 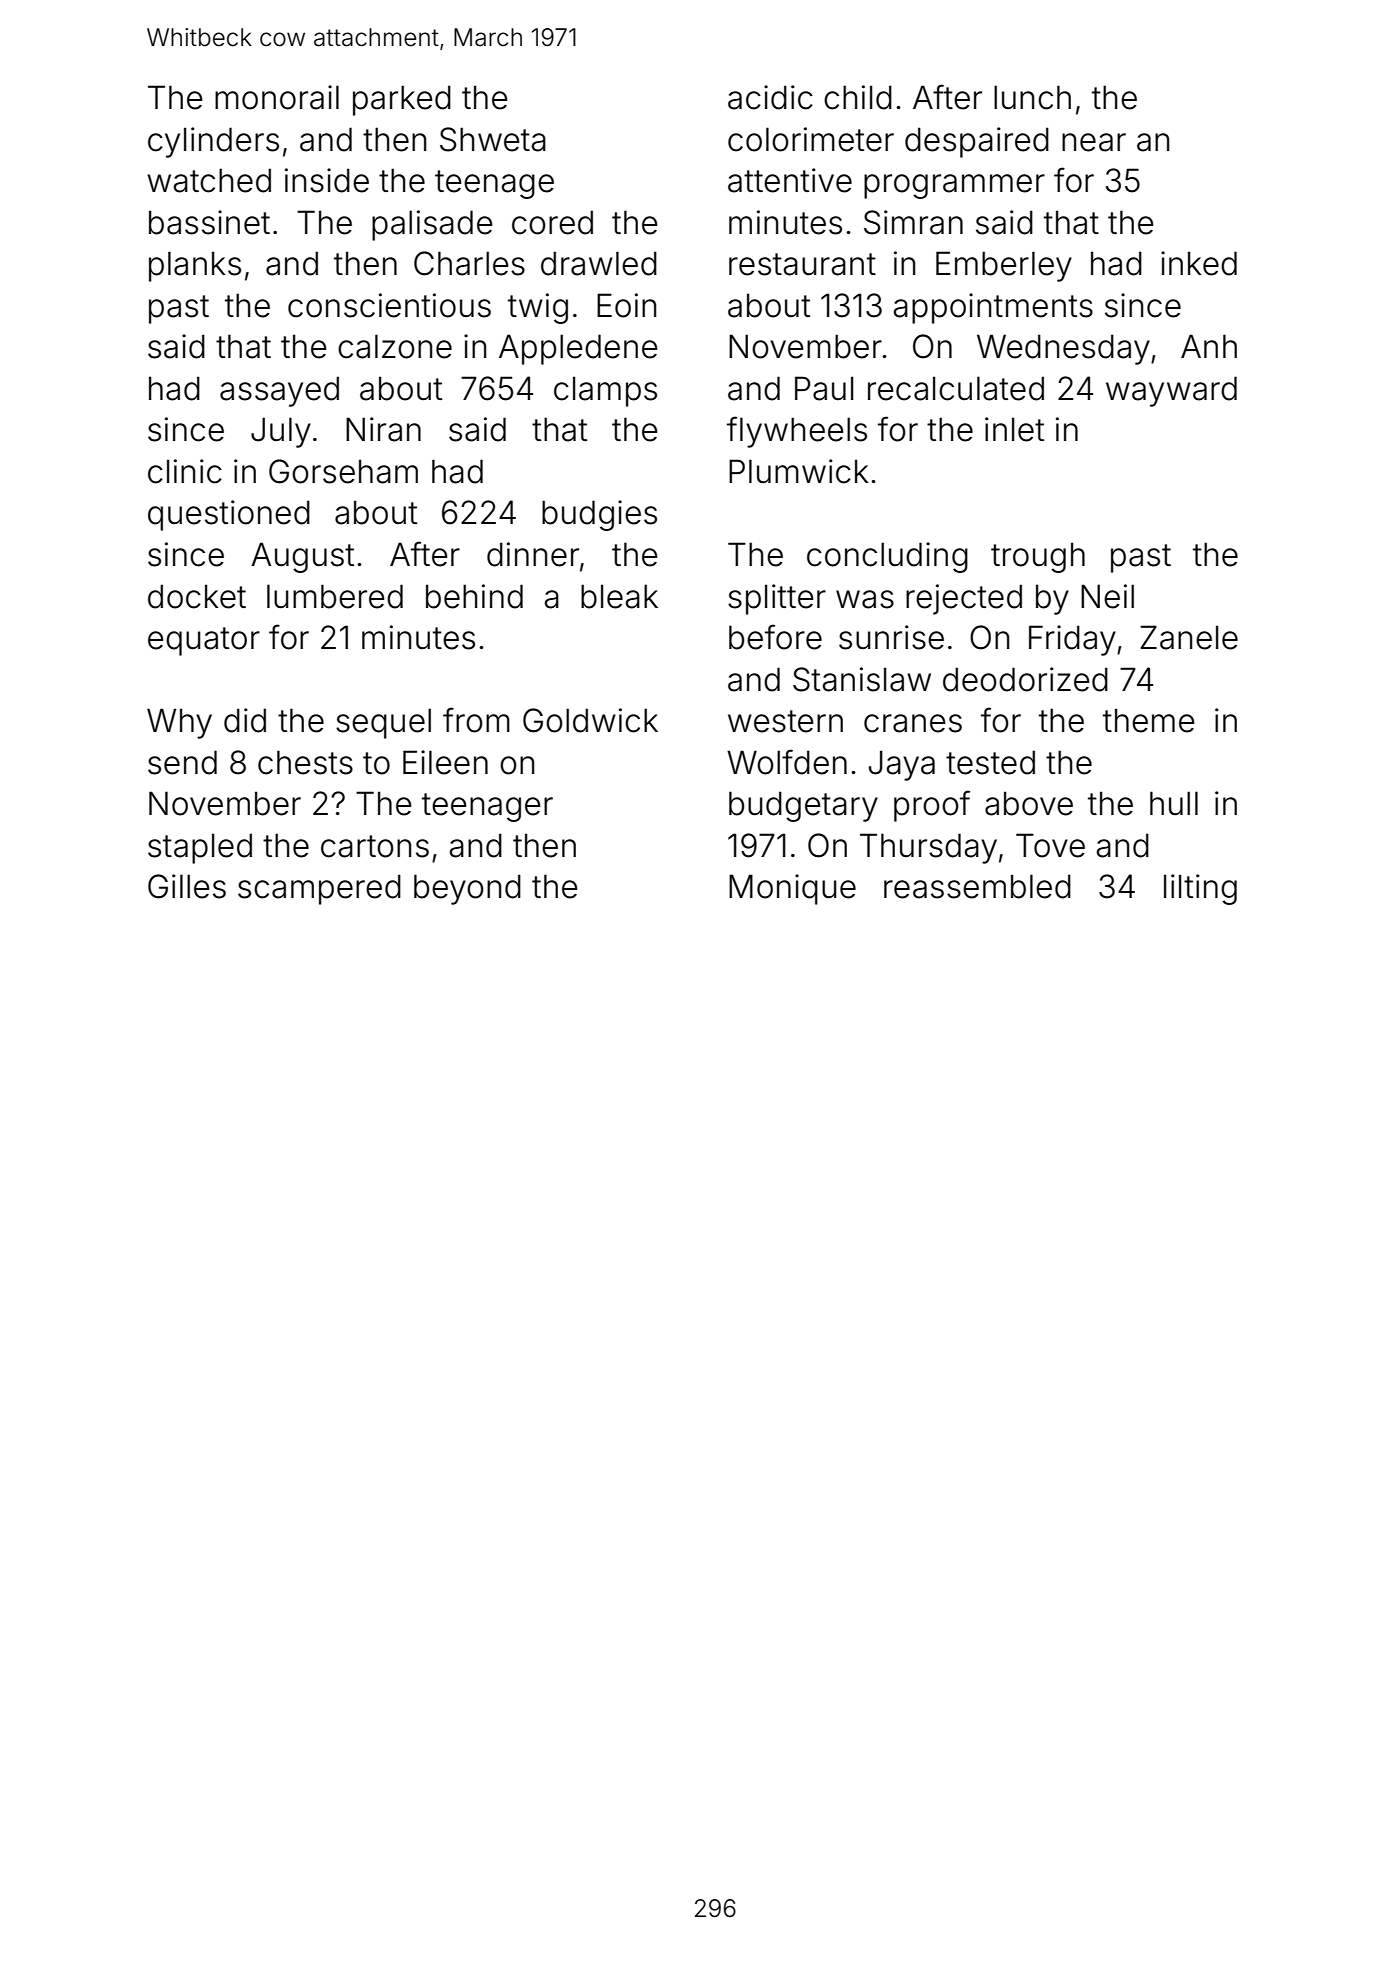 What do you see at coordinates (787, 762) in the screenshot?
I see `Wolfden` at bounding box center [787, 762].
